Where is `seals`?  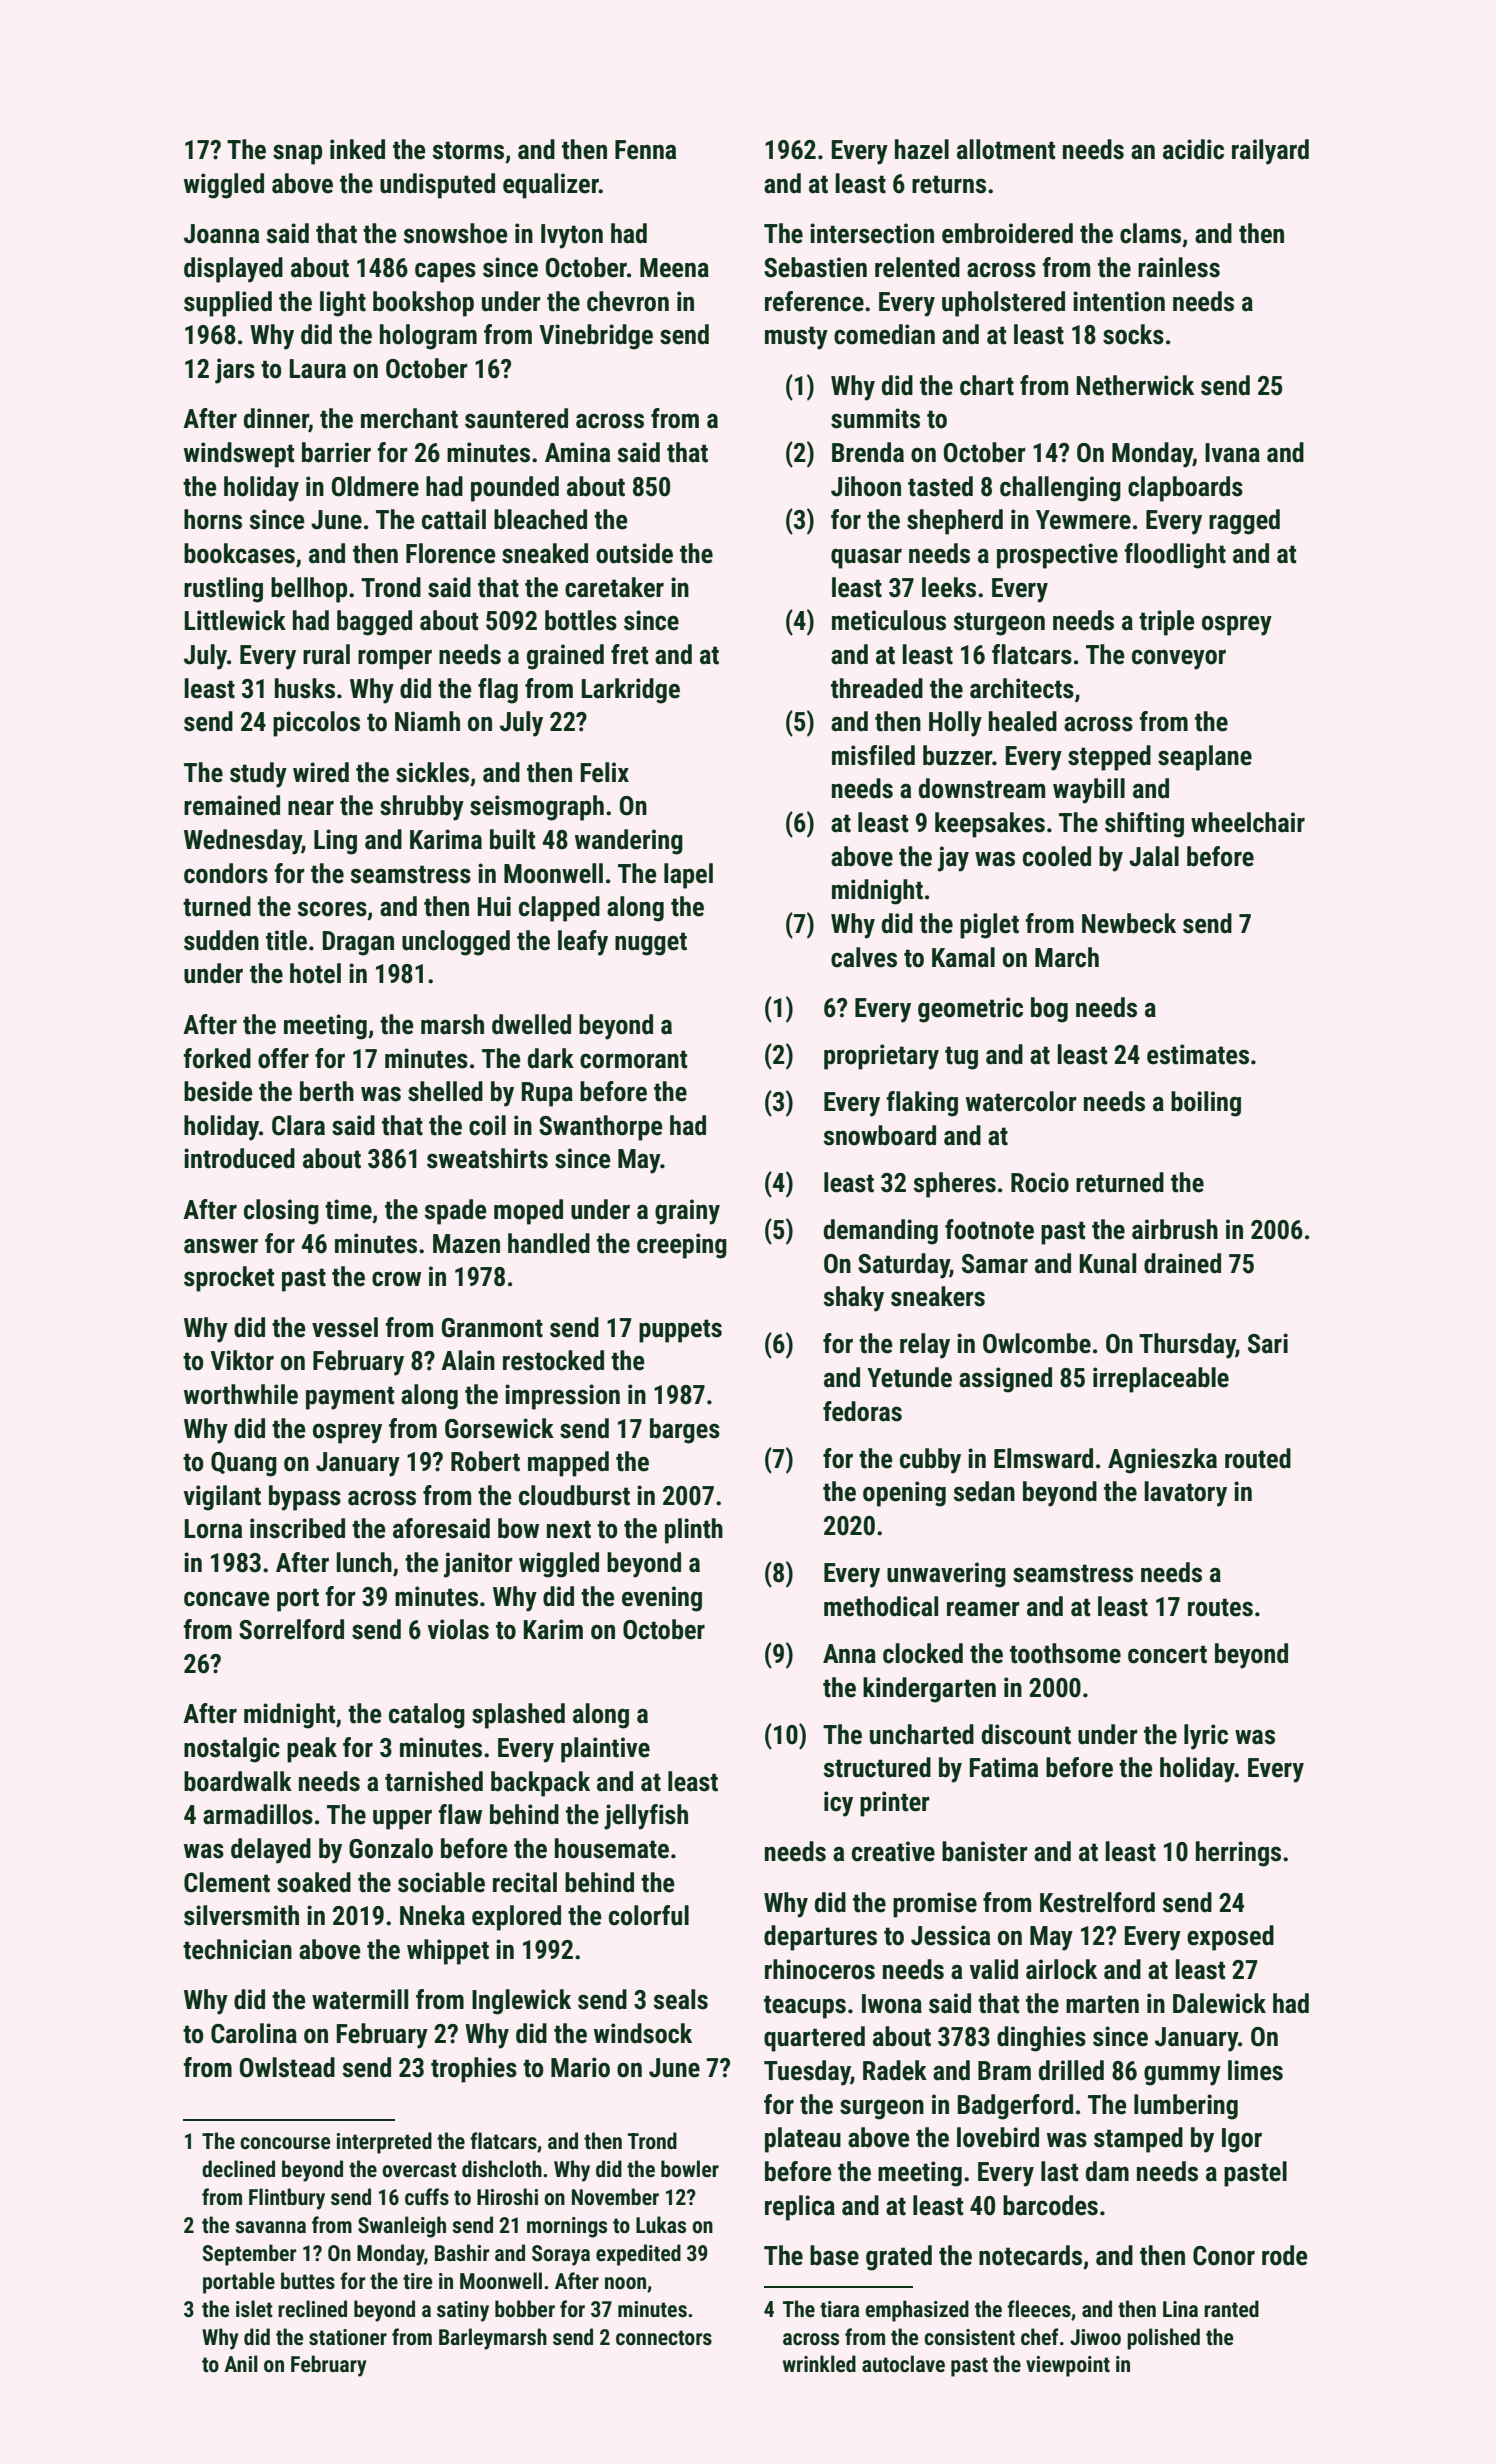 seals is located at coordinates (681, 1999).
